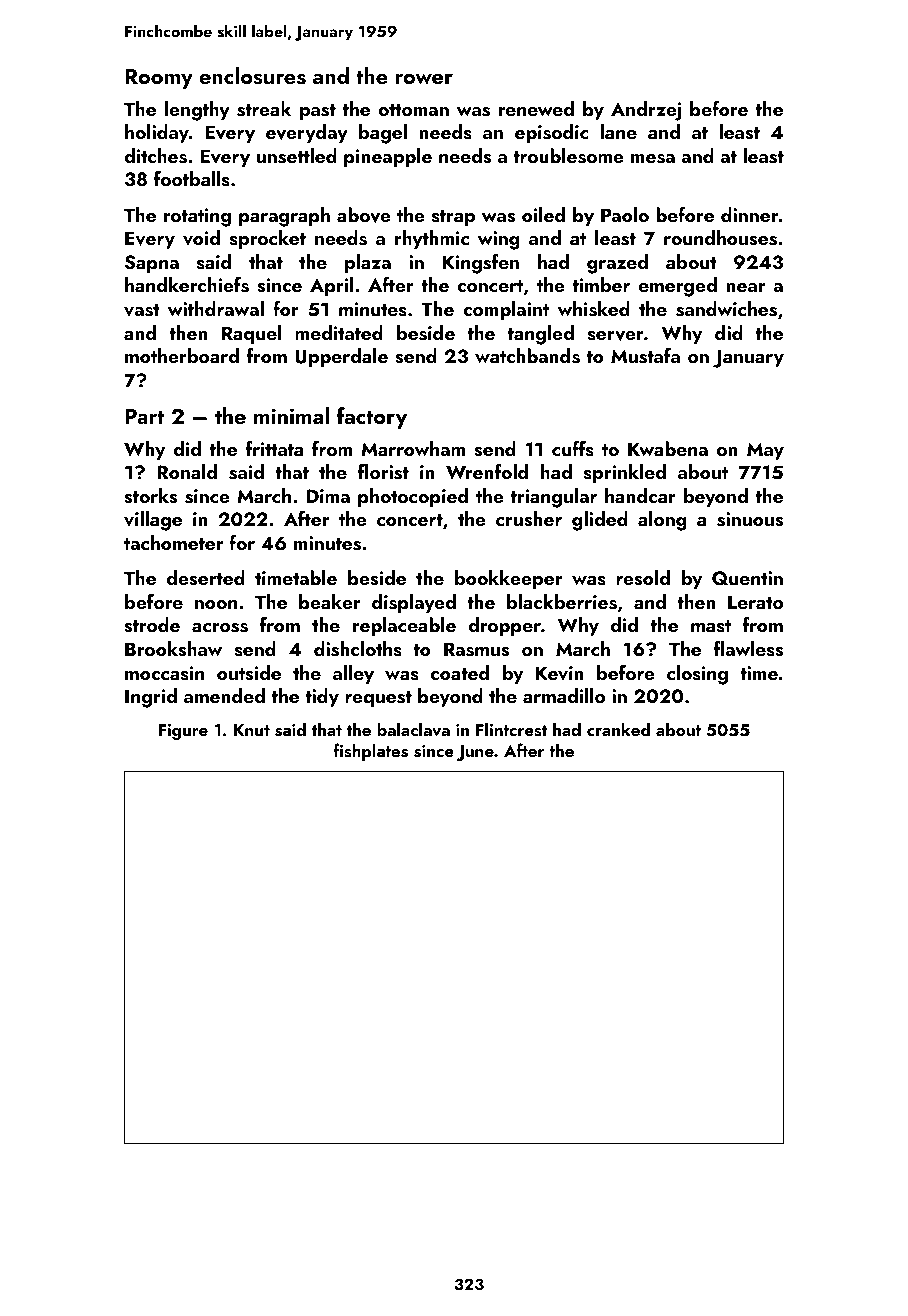 Image resolution: width=908 pixels, height=1316 pixels. What do you see at coordinates (646, 111) in the screenshot?
I see `Andrzej` at bounding box center [646, 111].
